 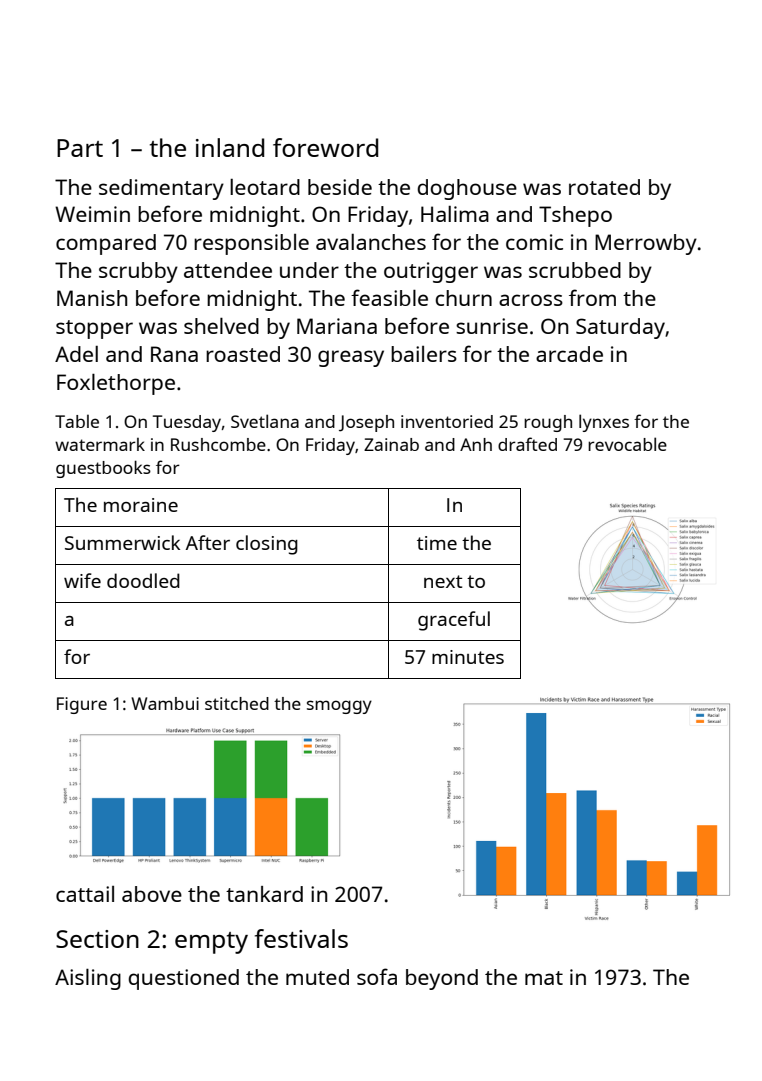 What do you see at coordinates (442, 979) in the page?
I see `beyond` at bounding box center [442, 979].
